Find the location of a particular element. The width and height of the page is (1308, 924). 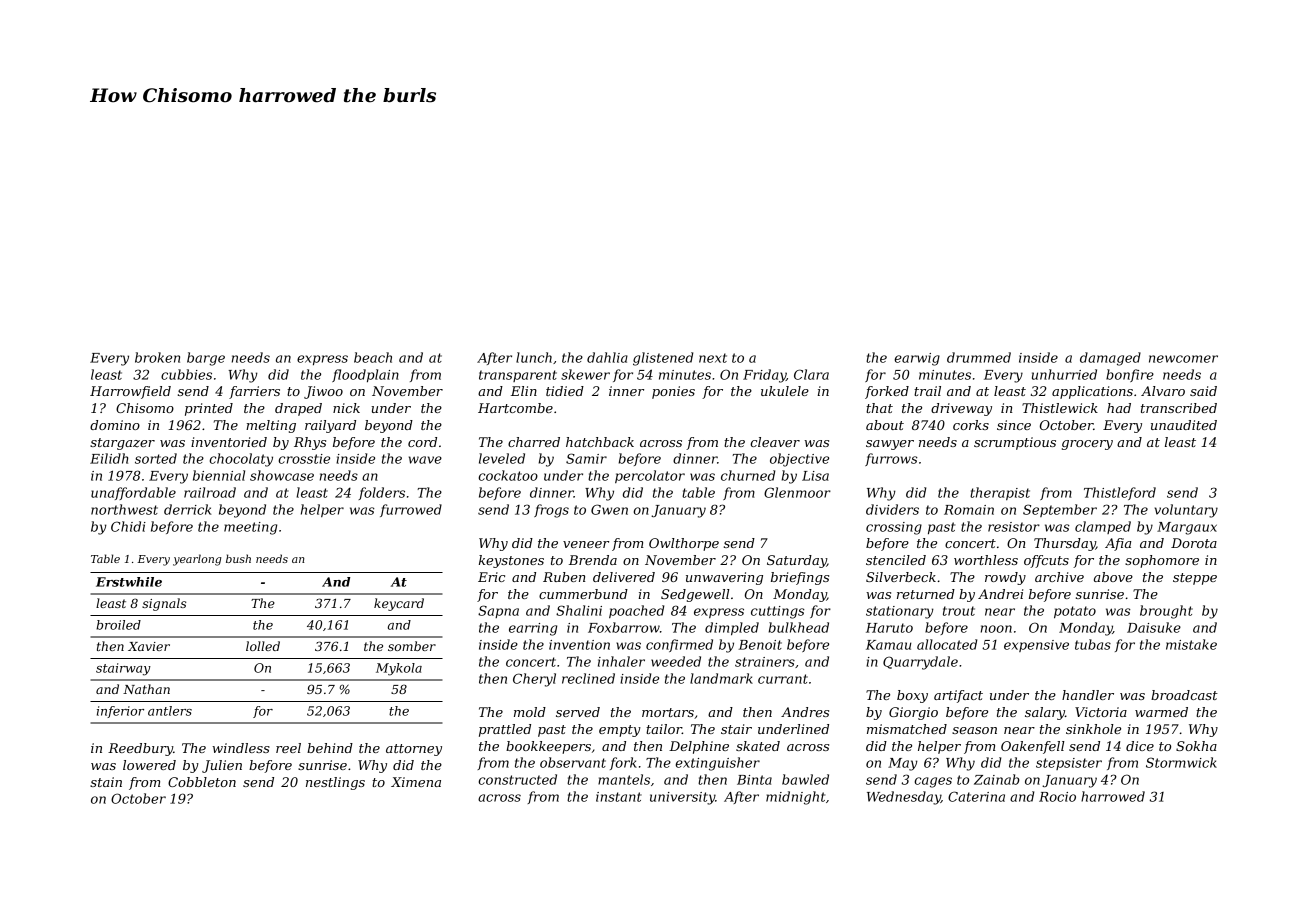

Xavier is located at coordinates (149, 646).
